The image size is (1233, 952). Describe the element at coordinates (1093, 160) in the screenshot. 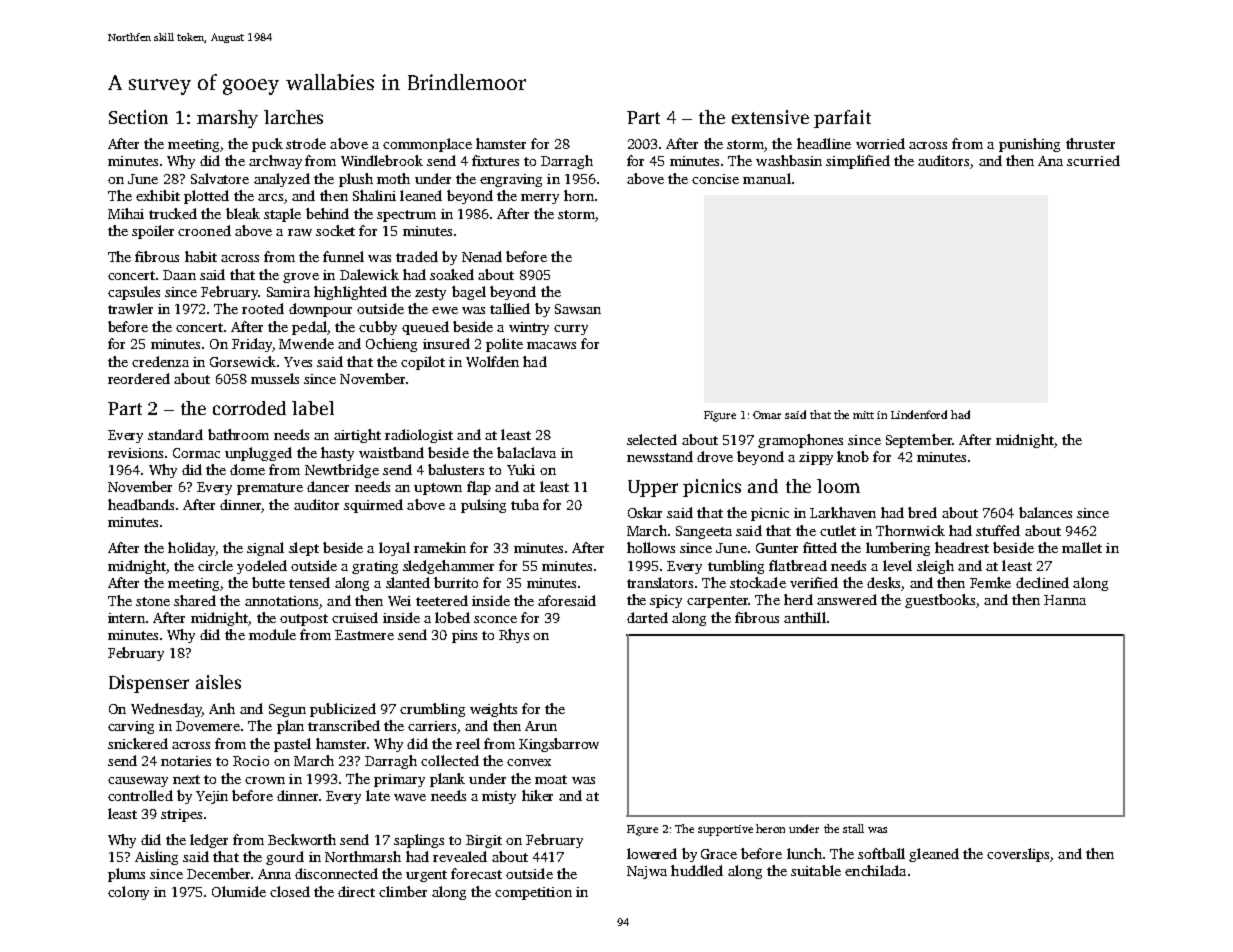

I see `scurried` at that location.
